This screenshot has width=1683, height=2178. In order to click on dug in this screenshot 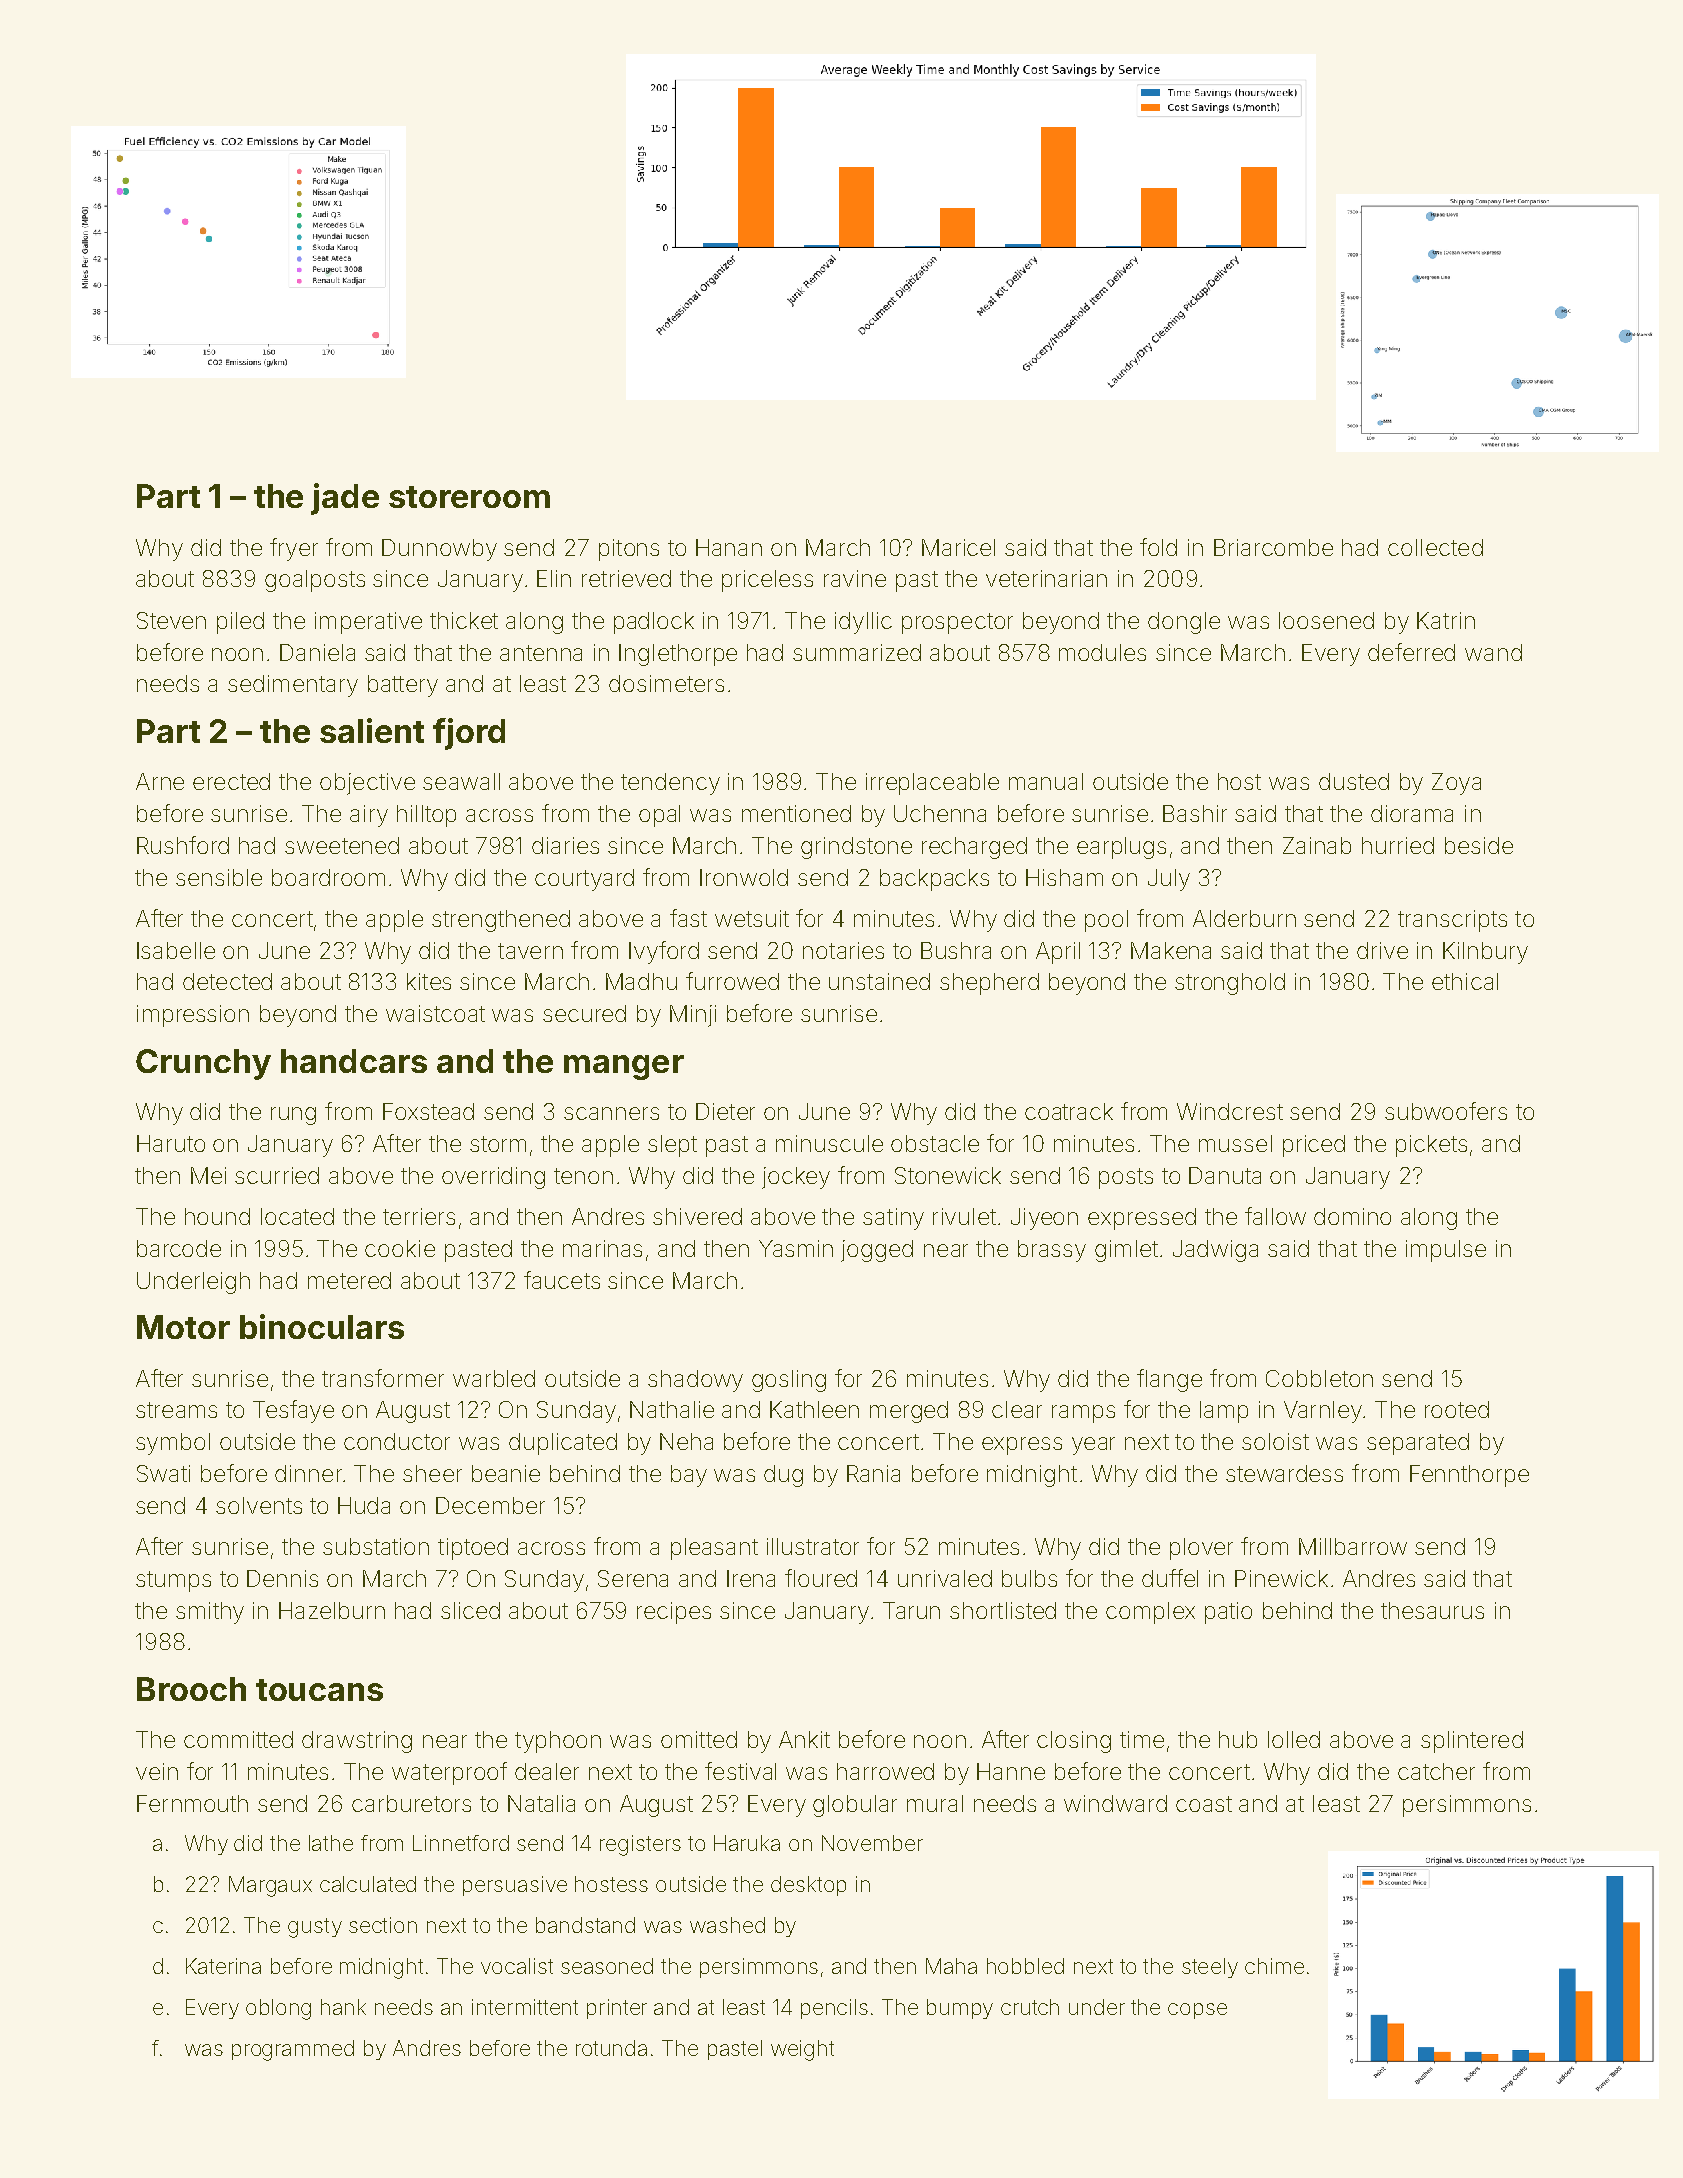, I will do `click(783, 1476)`.
